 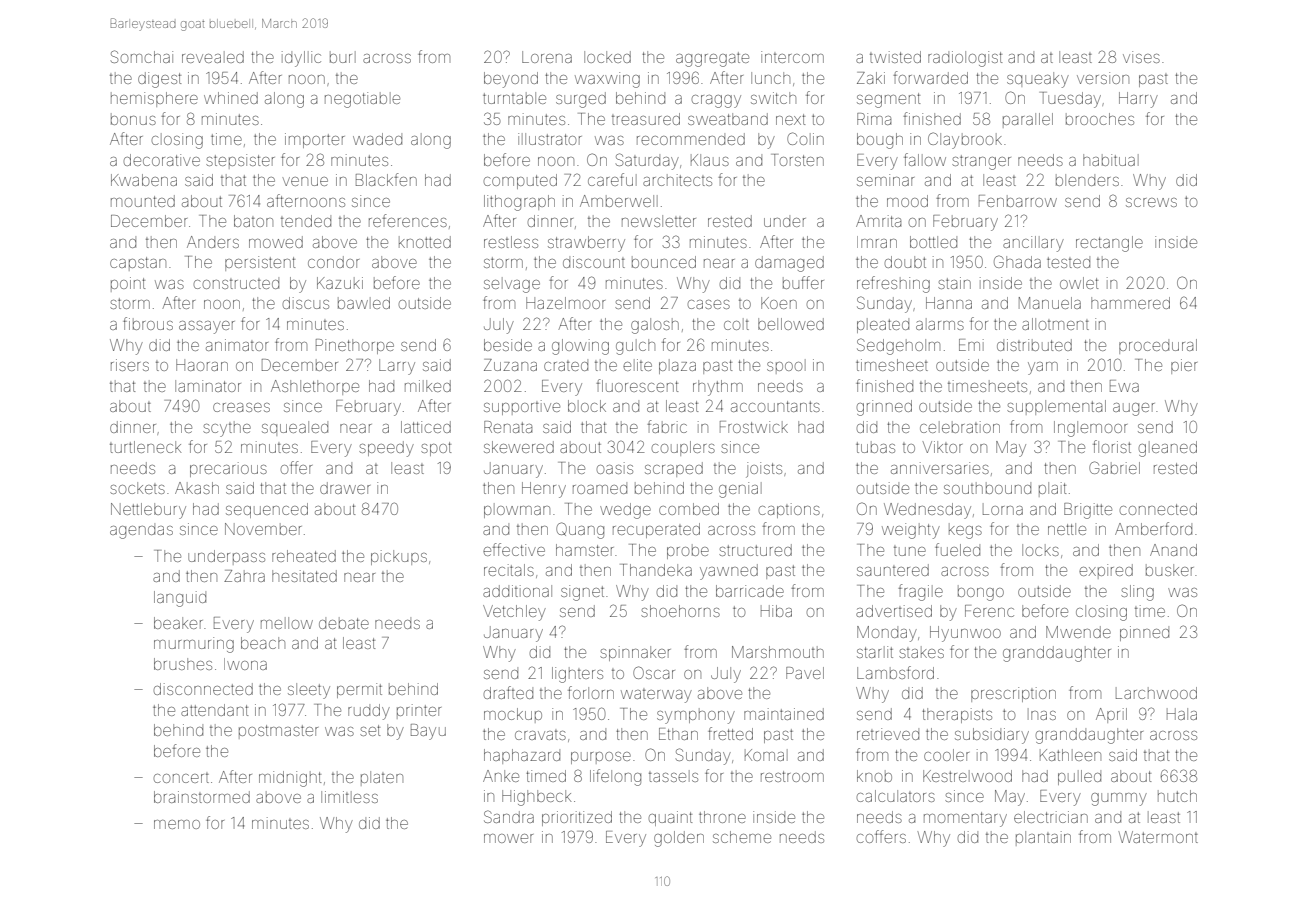 I want to click on rhythm, so click(x=718, y=388).
